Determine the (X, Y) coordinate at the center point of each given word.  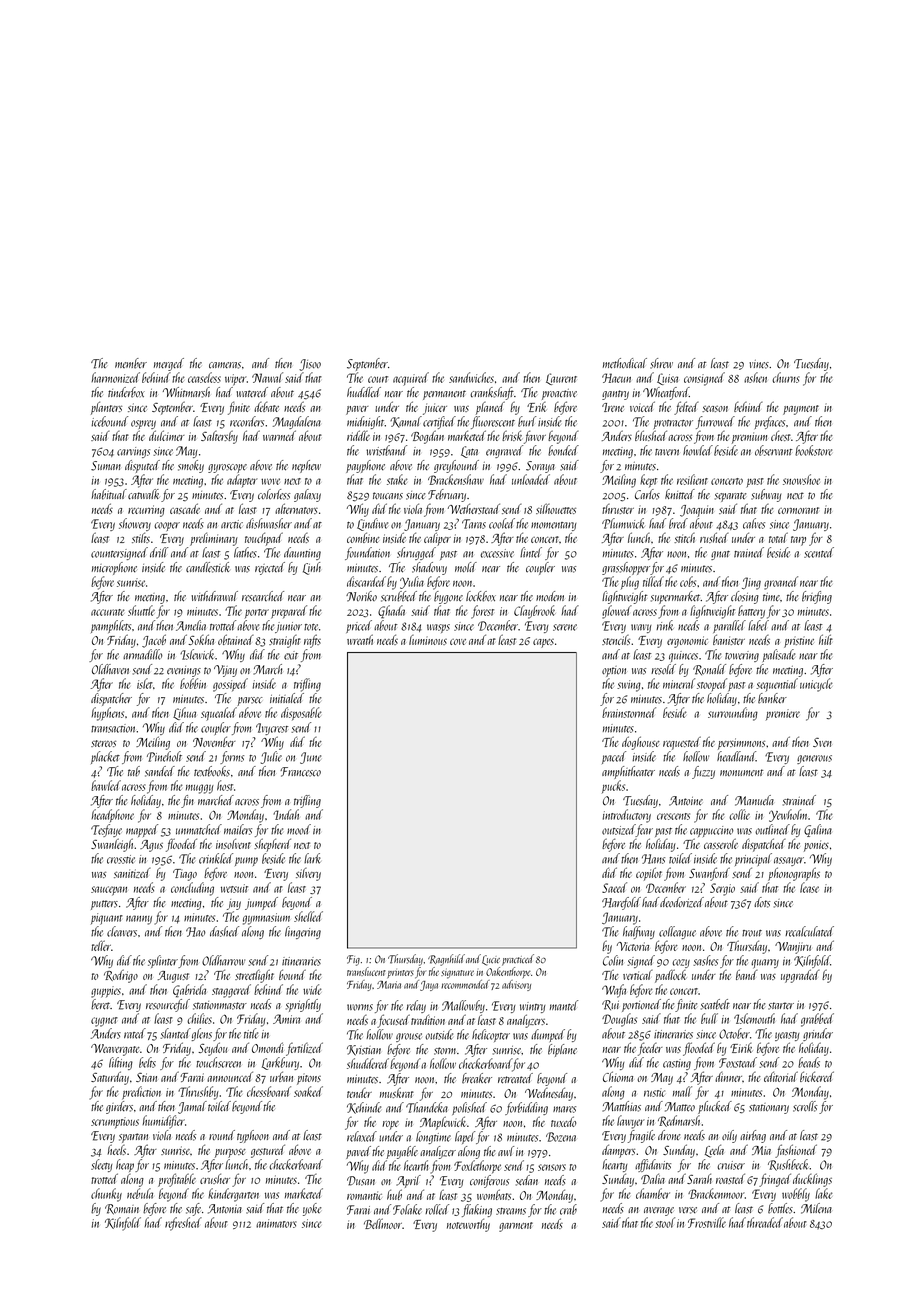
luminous (428, 640)
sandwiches (471, 377)
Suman (106, 466)
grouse (409, 1037)
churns (786, 377)
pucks (613, 786)
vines (759, 364)
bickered (817, 1076)
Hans (653, 859)
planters (106, 408)
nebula (140, 1193)
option (614, 671)
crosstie (121, 859)
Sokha (201, 639)
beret (101, 1004)
